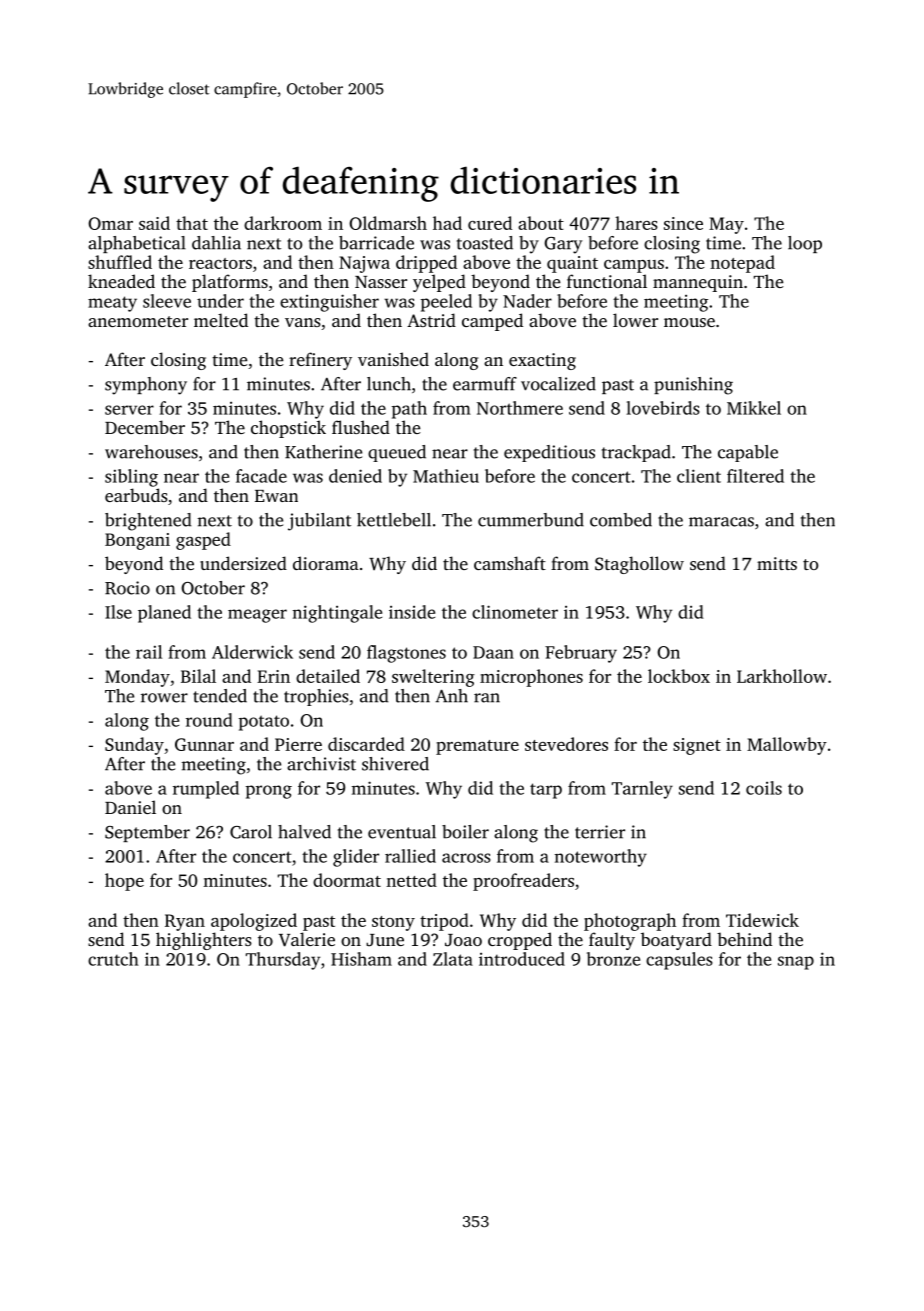 The width and height of the screenshot is (924, 1311). I want to click on diorama, so click(326, 563).
